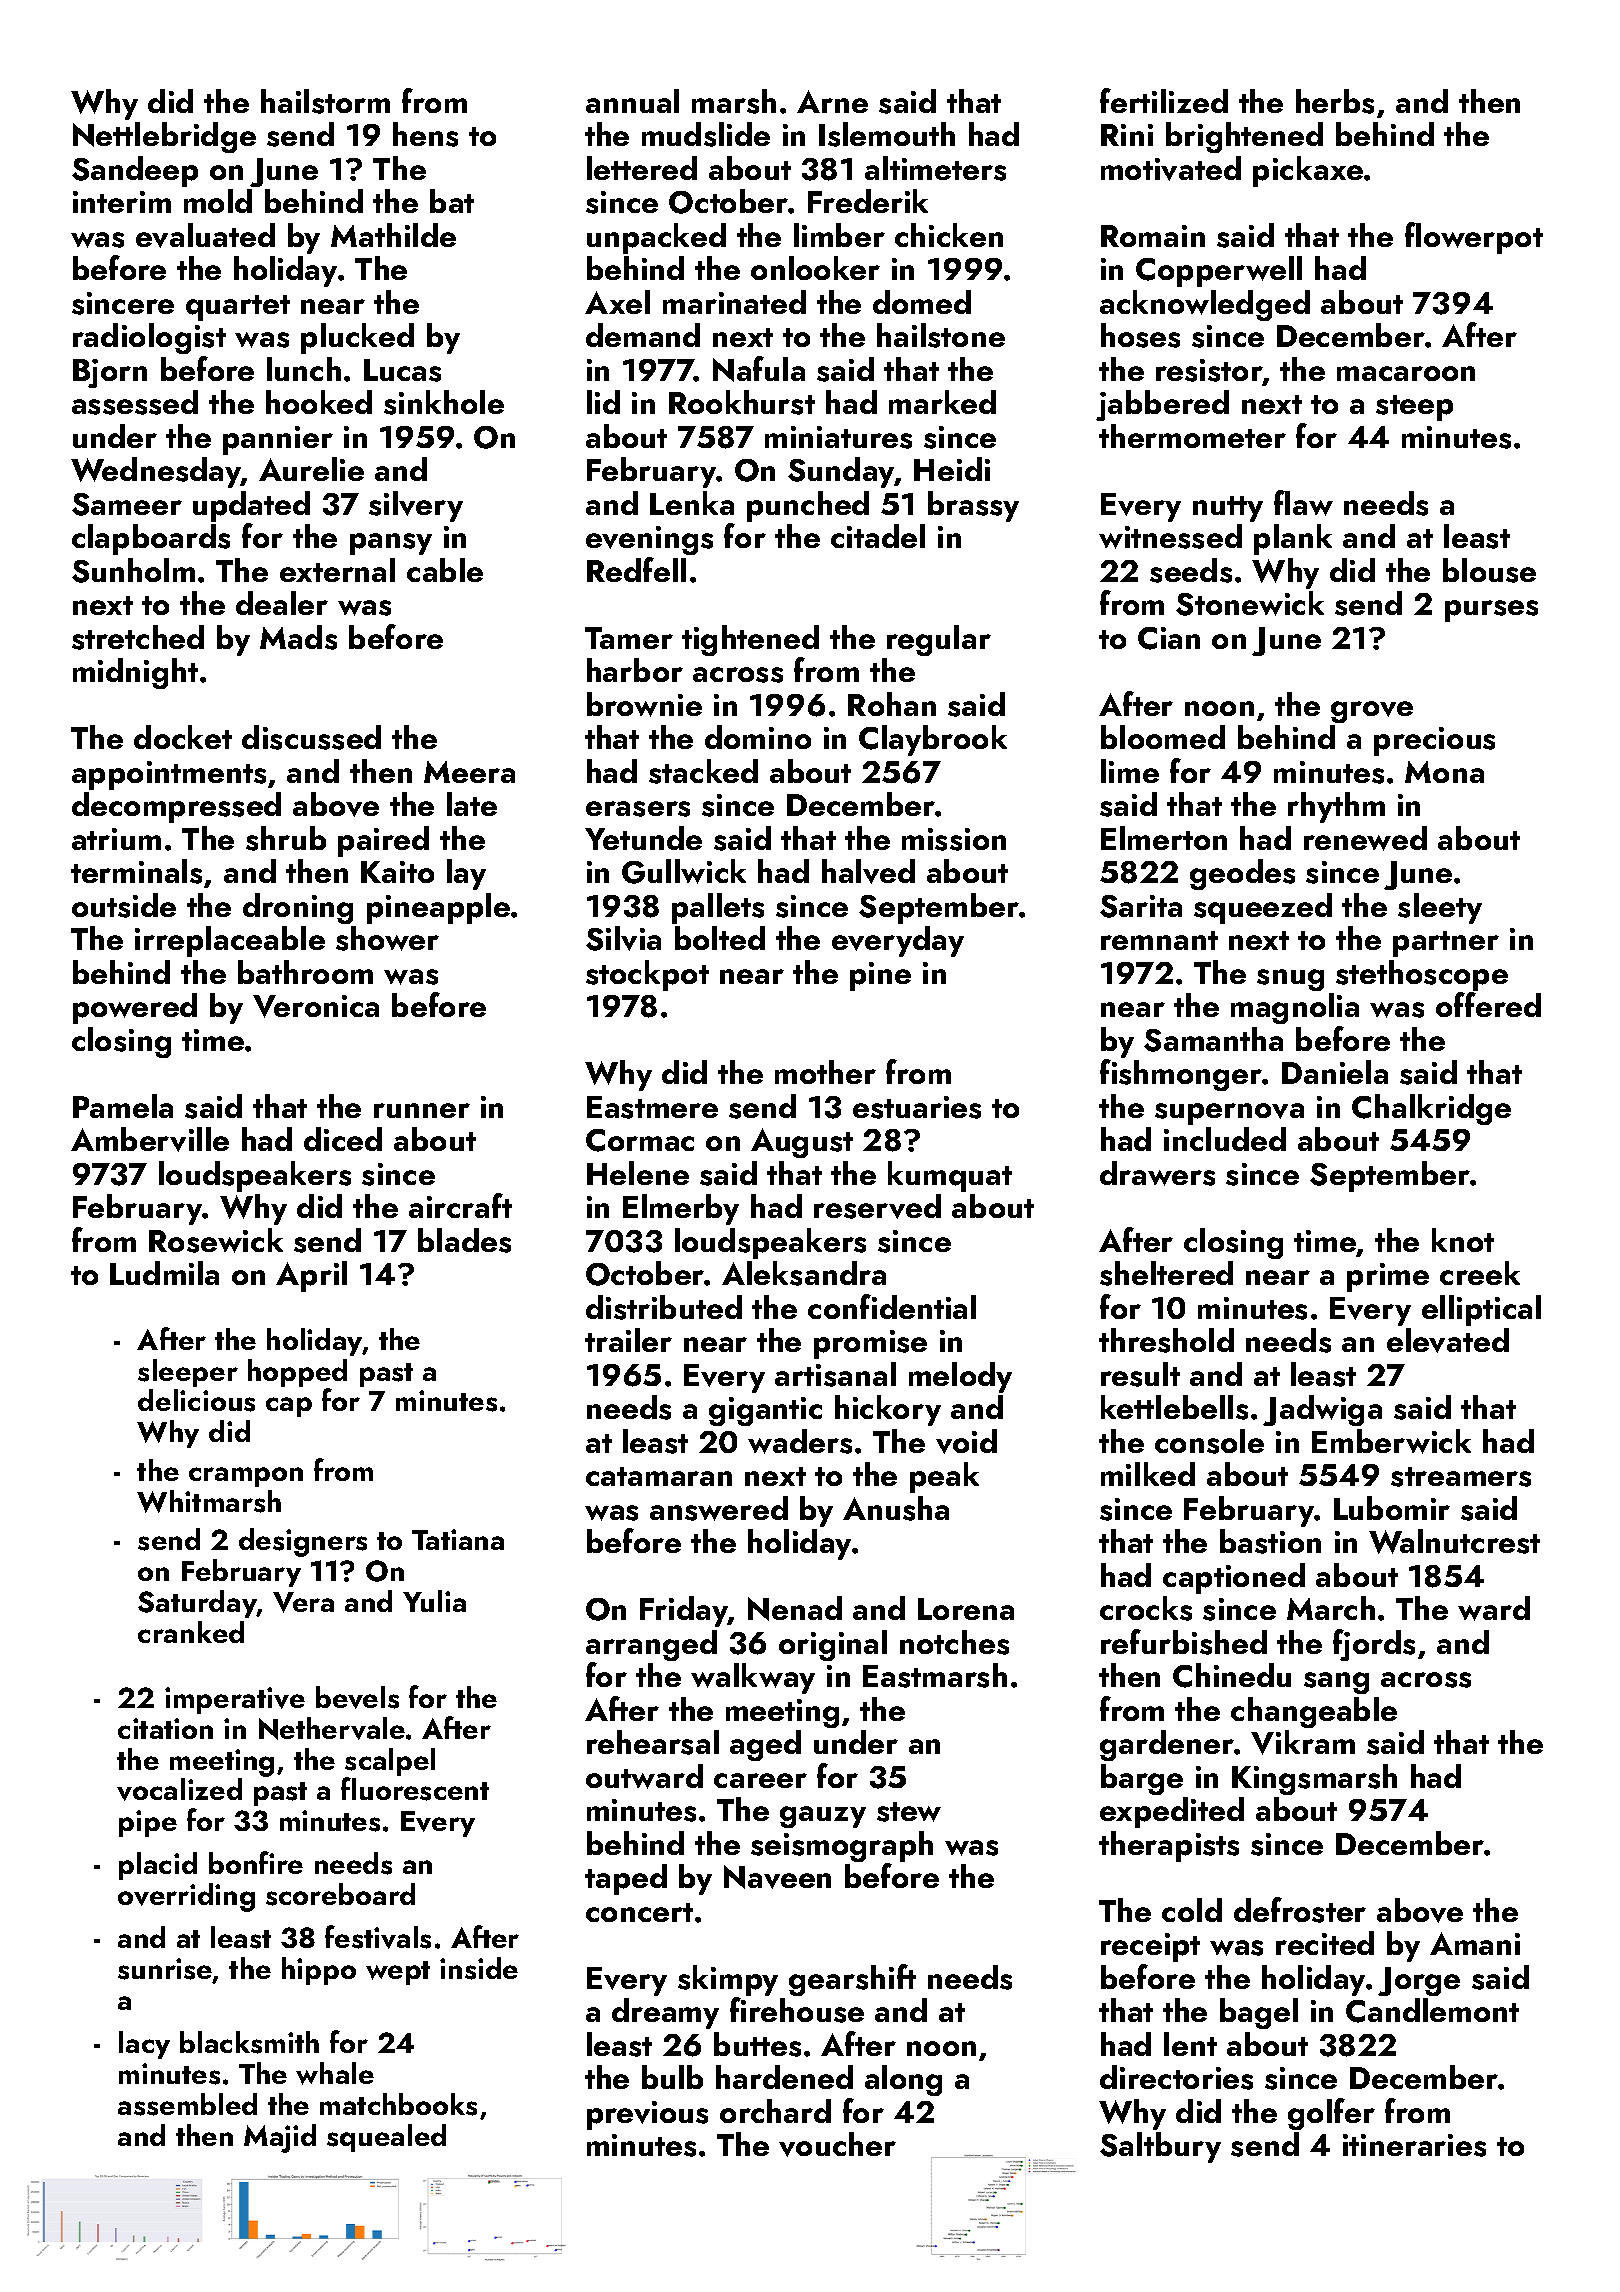 The height and width of the screenshot is (2292, 1620). What do you see at coordinates (1335, 101) in the screenshot?
I see `herbs` at bounding box center [1335, 101].
